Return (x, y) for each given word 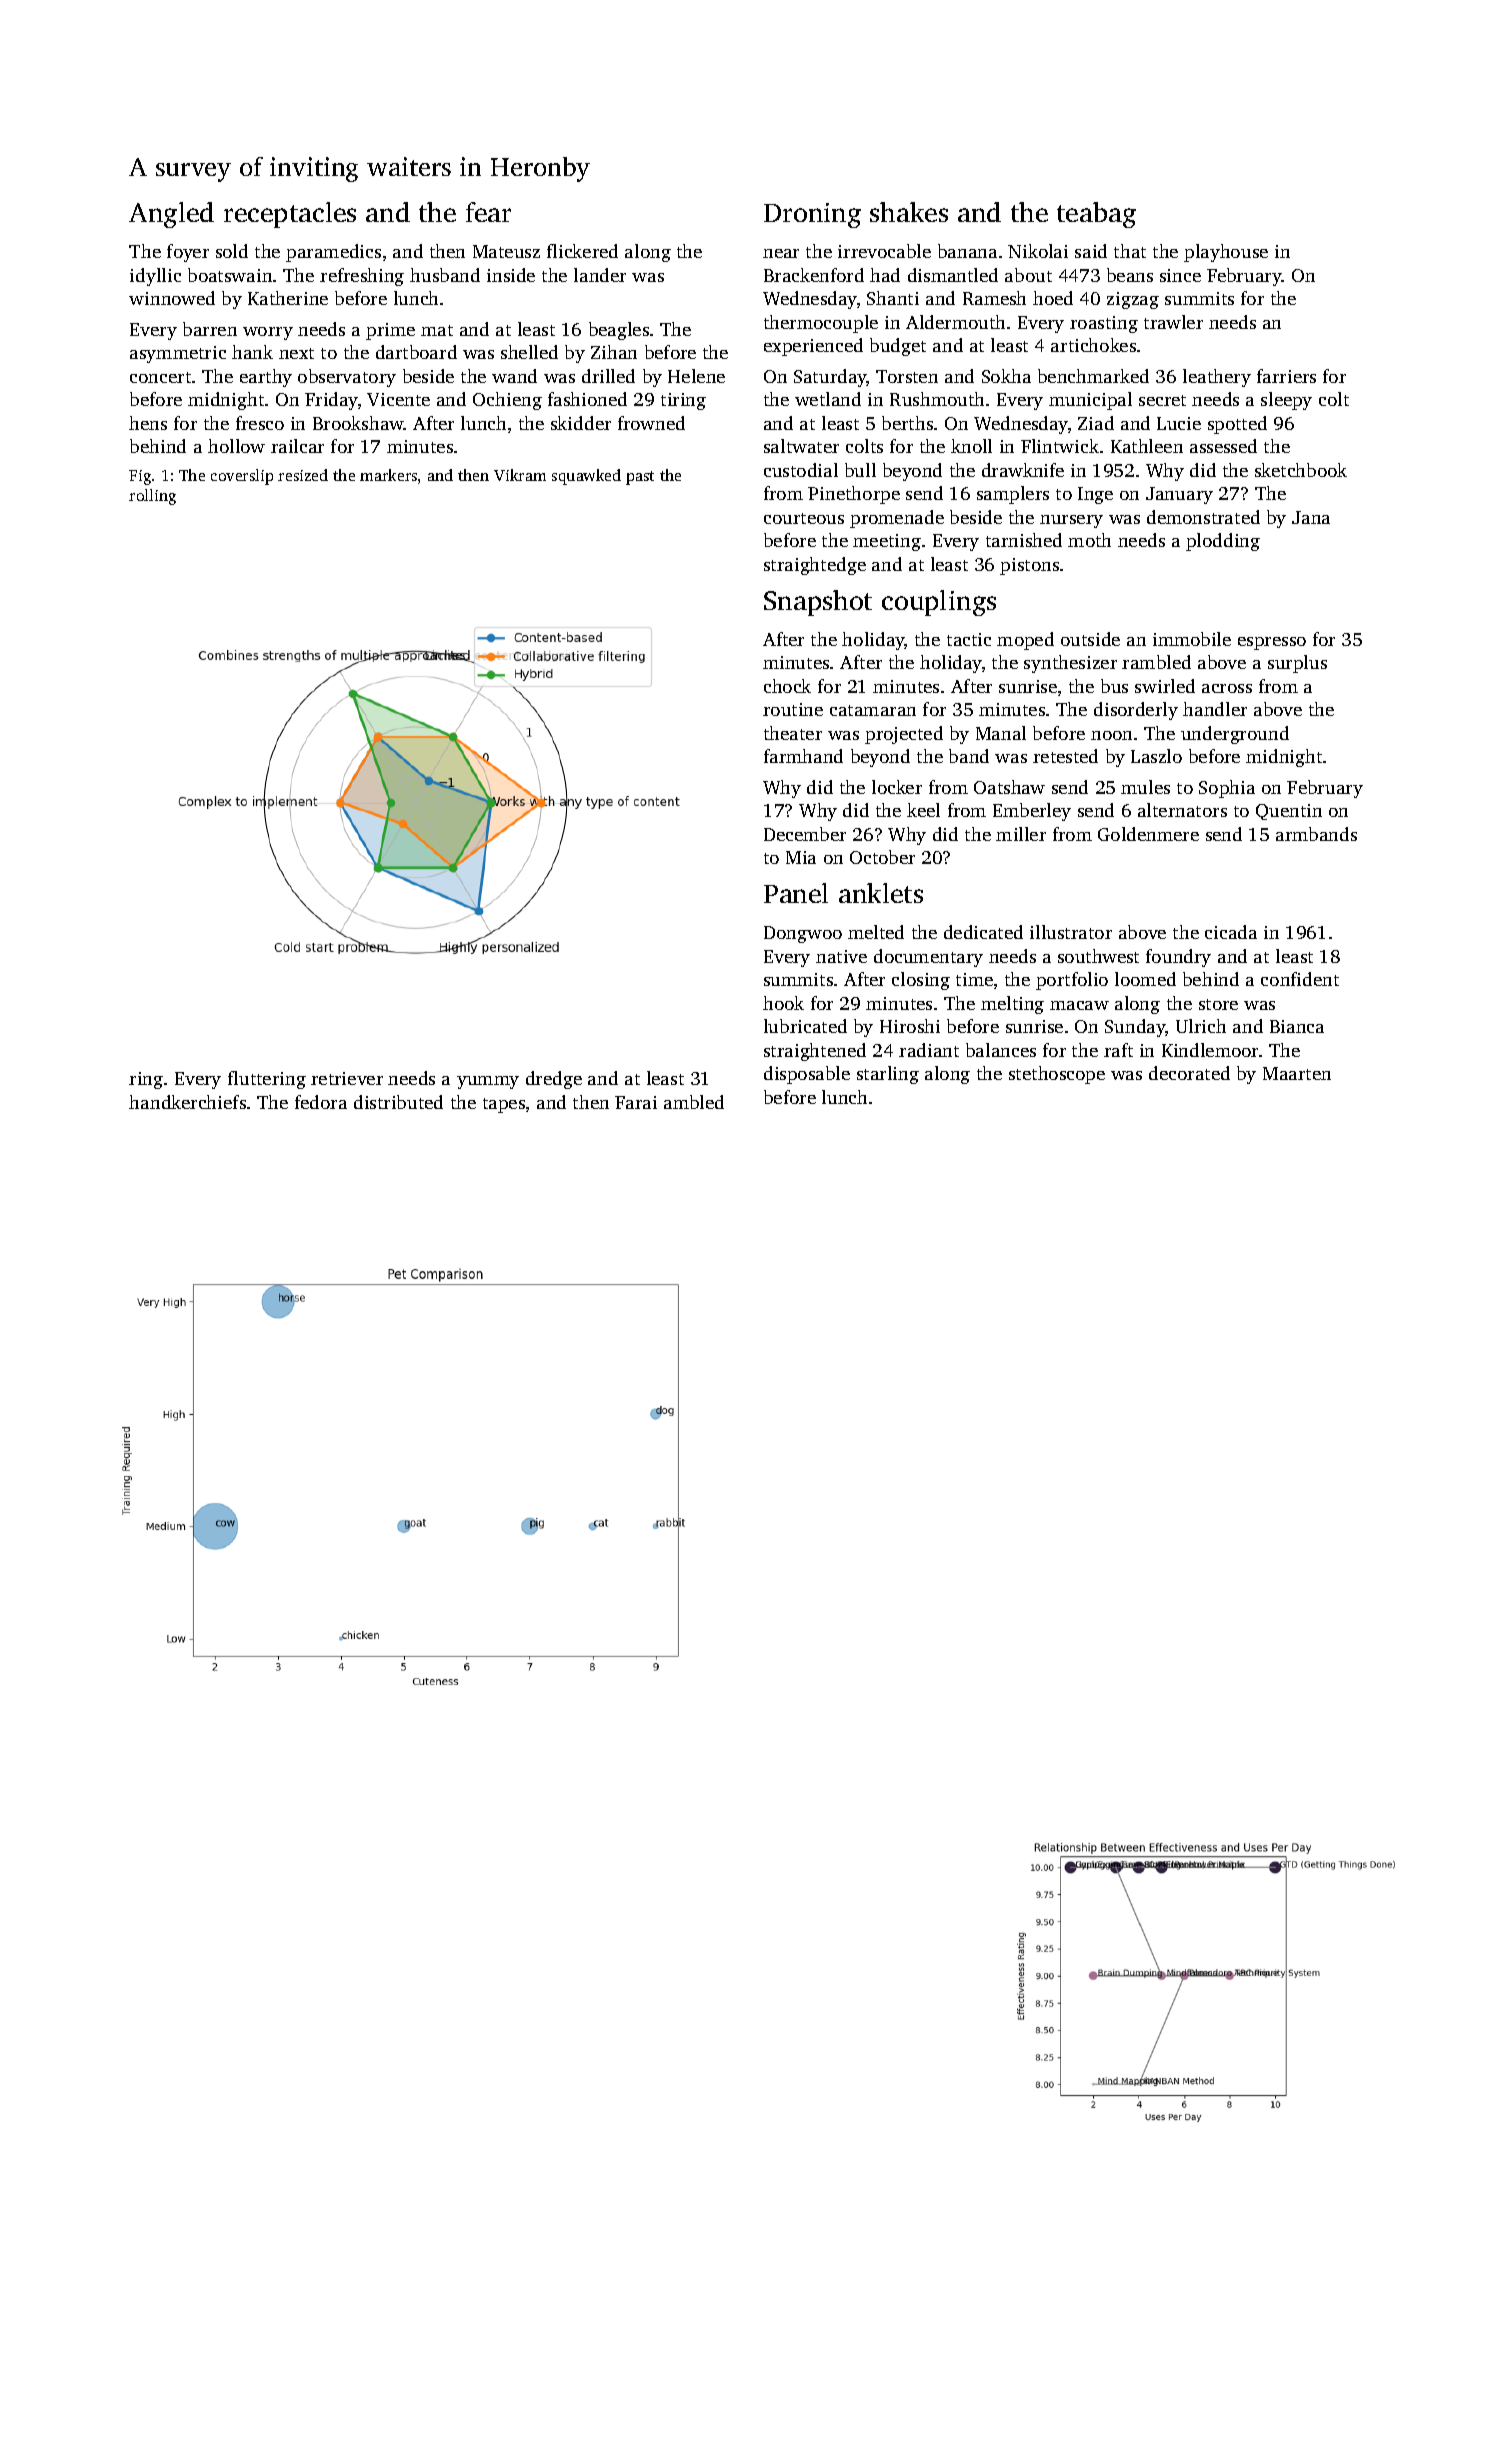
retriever (347, 1078)
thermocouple (821, 324)
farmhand (803, 756)
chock (787, 686)
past (640, 478)
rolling (152, 497)
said (1091, 251)
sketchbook (1301, 470)
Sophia (1227, 789)
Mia (801, 857)
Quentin (1289, 812)
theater (793, 733)
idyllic (155, 277)
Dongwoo (803, 934)
